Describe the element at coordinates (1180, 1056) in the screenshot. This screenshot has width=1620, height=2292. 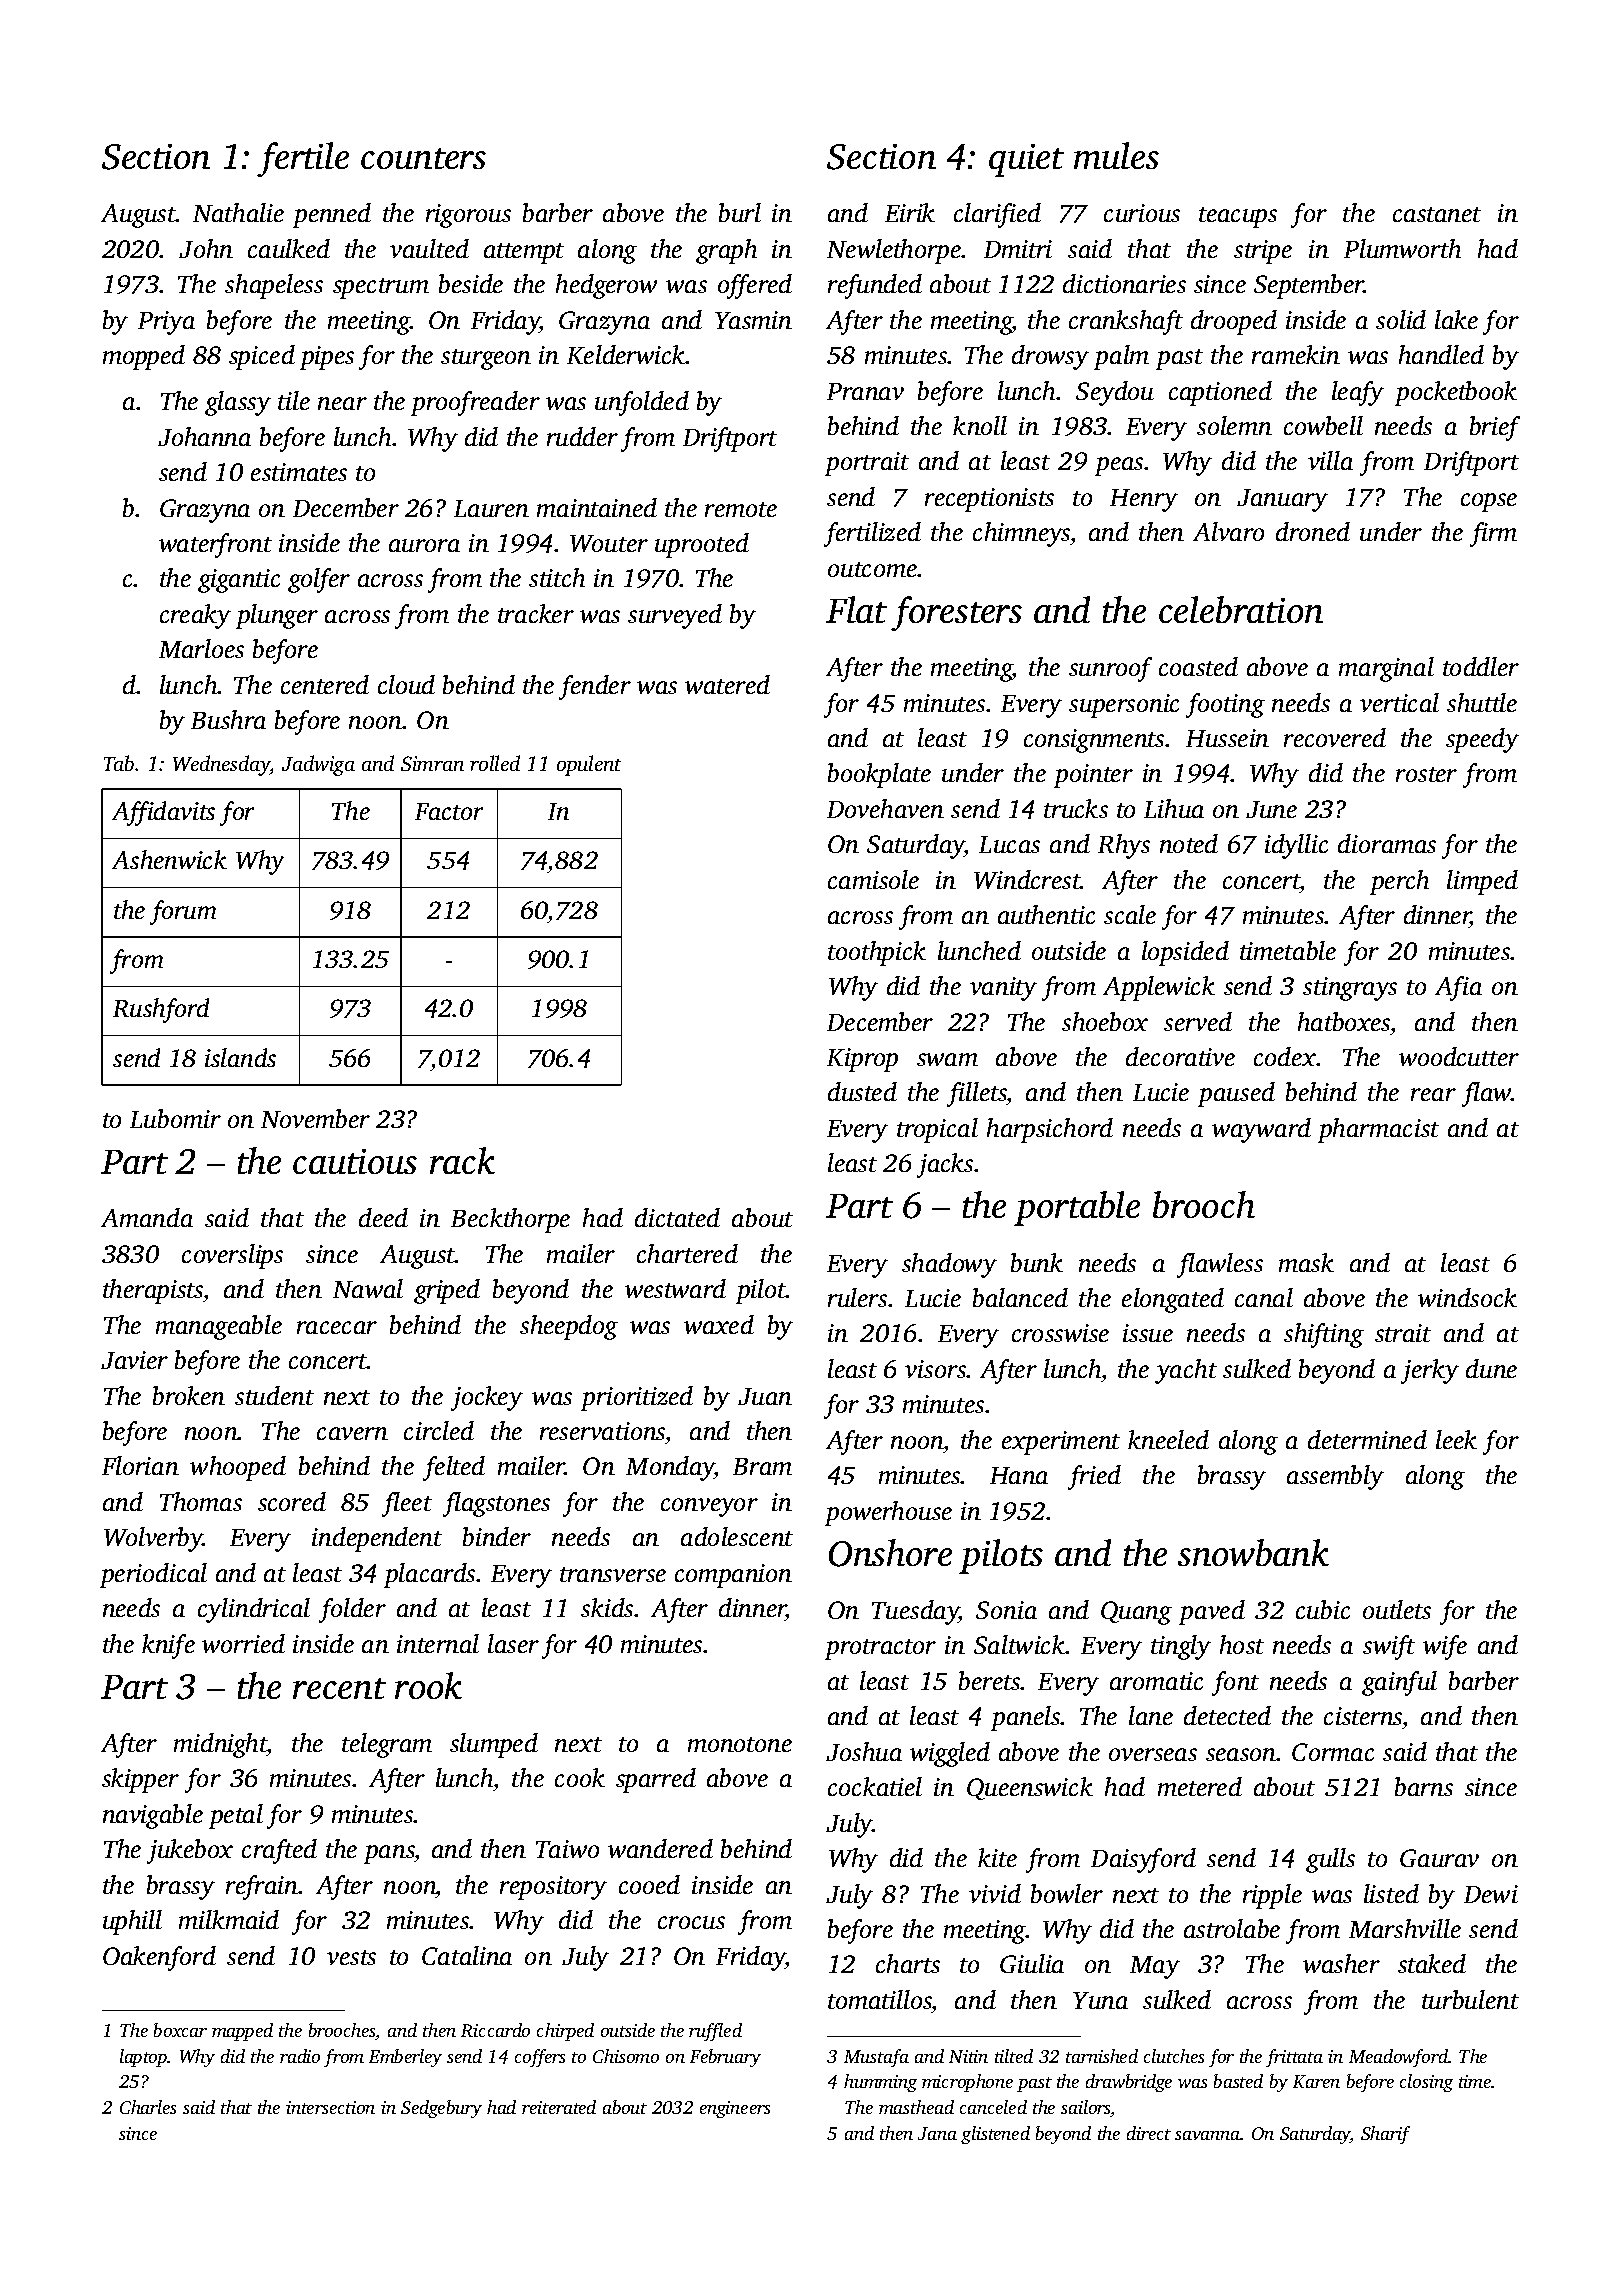
I see `decorative` at that location.
